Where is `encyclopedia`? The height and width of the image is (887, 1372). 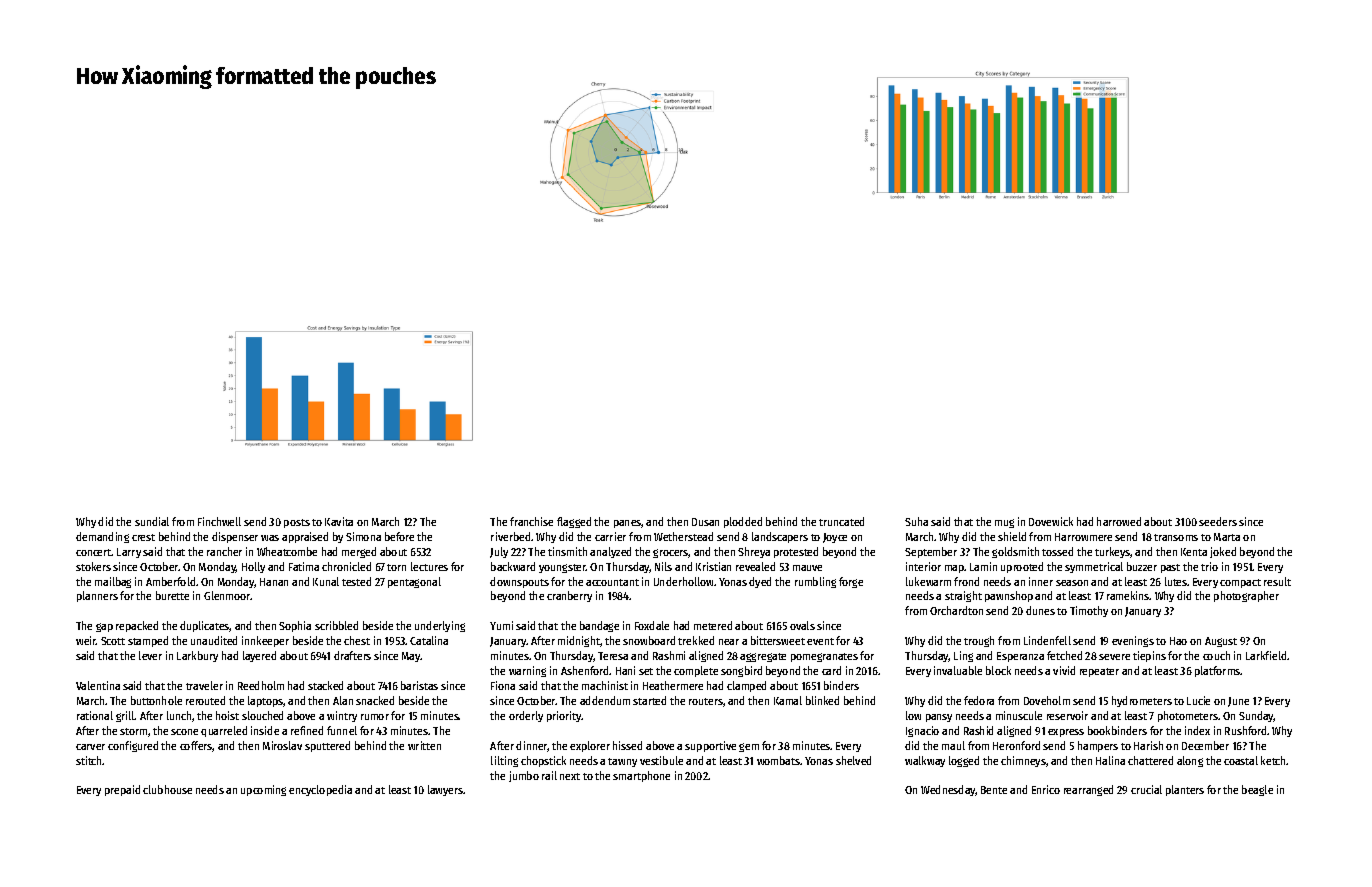
encyclopedia is located at coordinates (320, 790).
